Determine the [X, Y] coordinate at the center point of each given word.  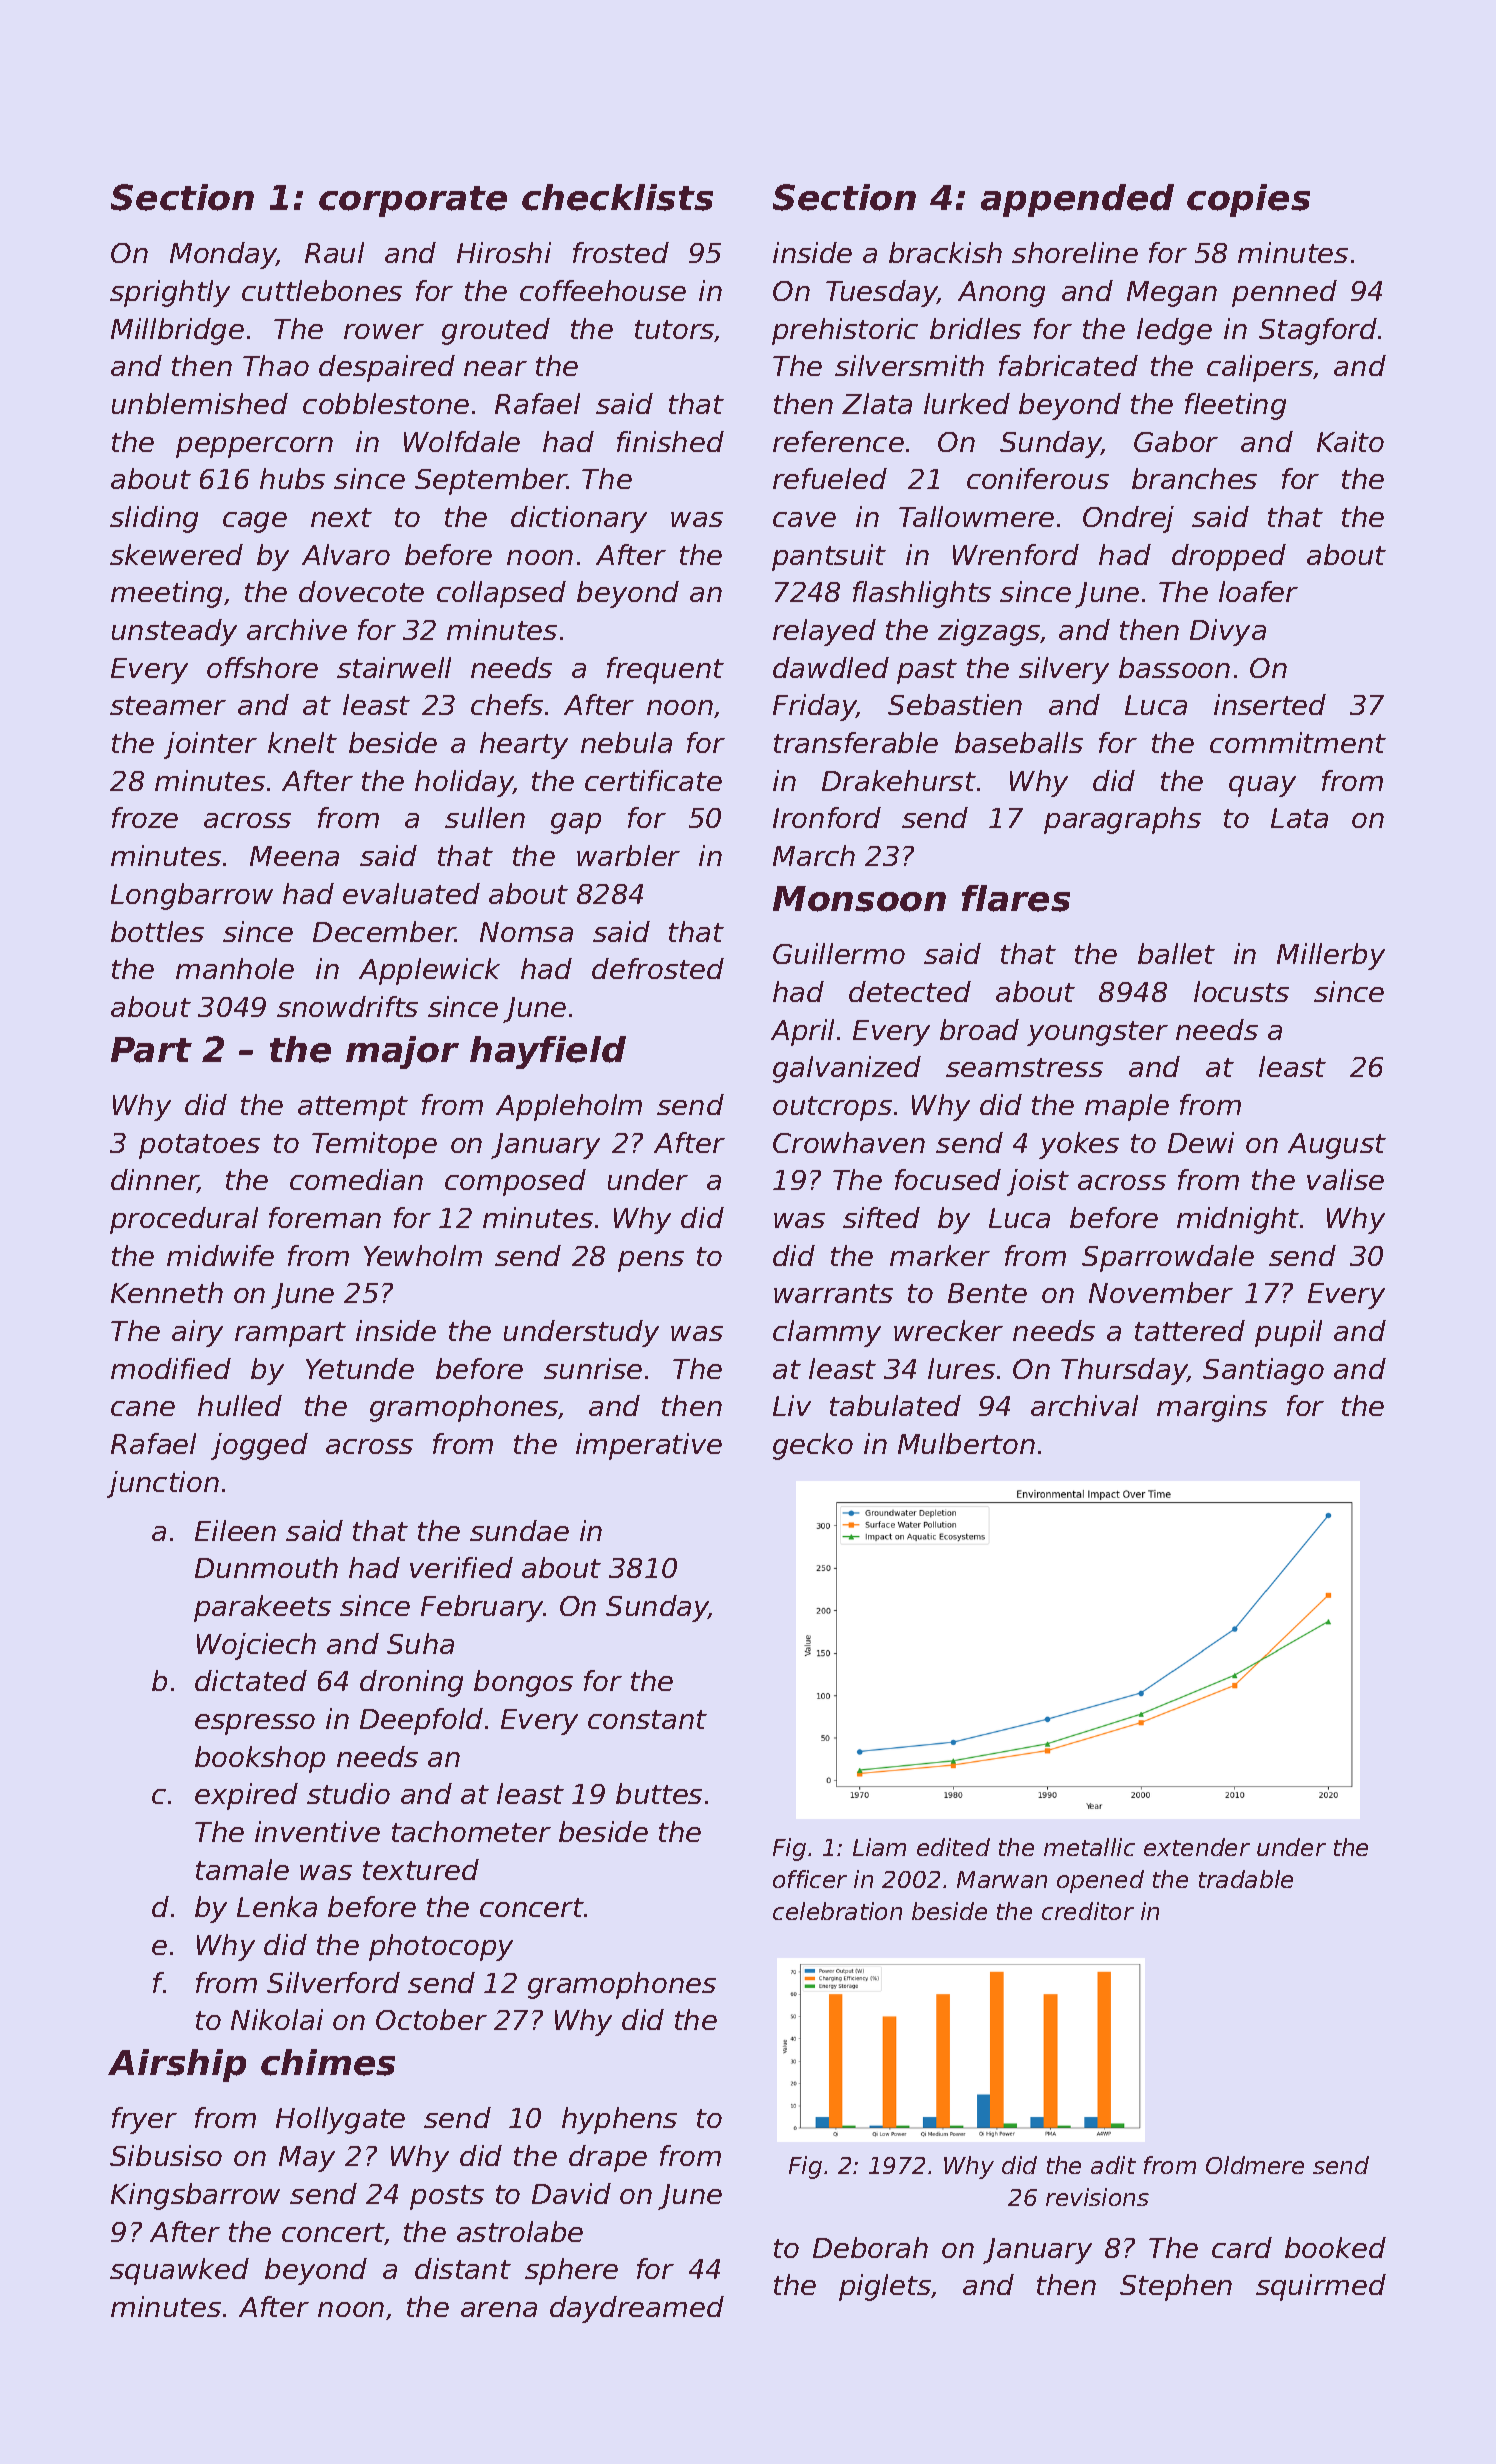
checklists [617, 197]
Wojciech [256, 1646]
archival [1084, 1405]
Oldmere [1255, 2165]
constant [647, 1719]
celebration [837, 1911]
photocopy [441, 1947]
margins [1212, 1408]
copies [1248, 200]
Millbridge [177, 331]
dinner [154, 1181]
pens [651, 1261]
